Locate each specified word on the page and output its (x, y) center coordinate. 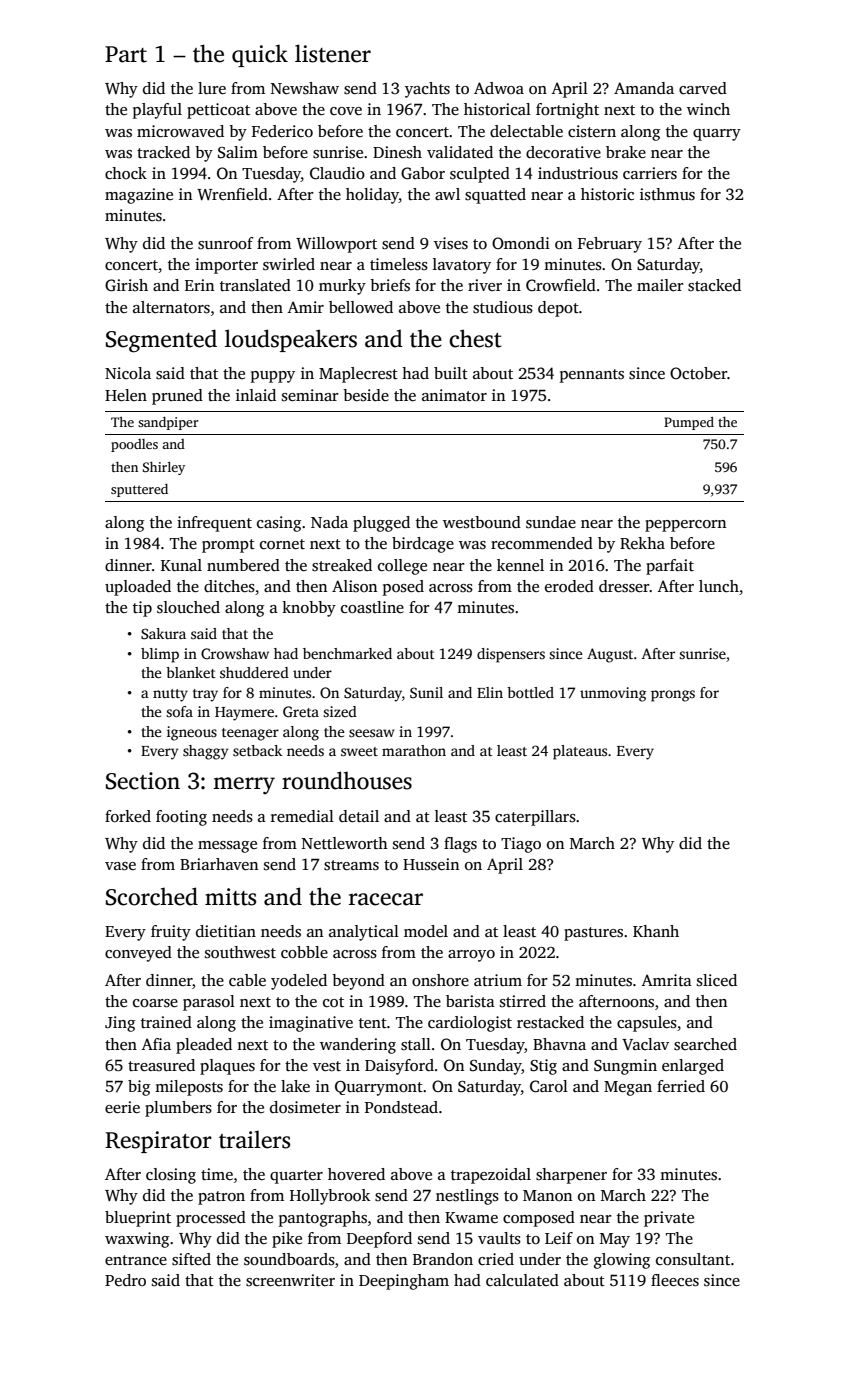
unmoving (613, 694)
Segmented (161, 341)
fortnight (567, 111)
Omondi (521, 243)
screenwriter (290, 1280)
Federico (282, 131)
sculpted (480, 175)
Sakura (163, 633)
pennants (592, 376)
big (139, 1088)
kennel (520, 565)
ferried (681, 1086)
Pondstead (401, 1107)
